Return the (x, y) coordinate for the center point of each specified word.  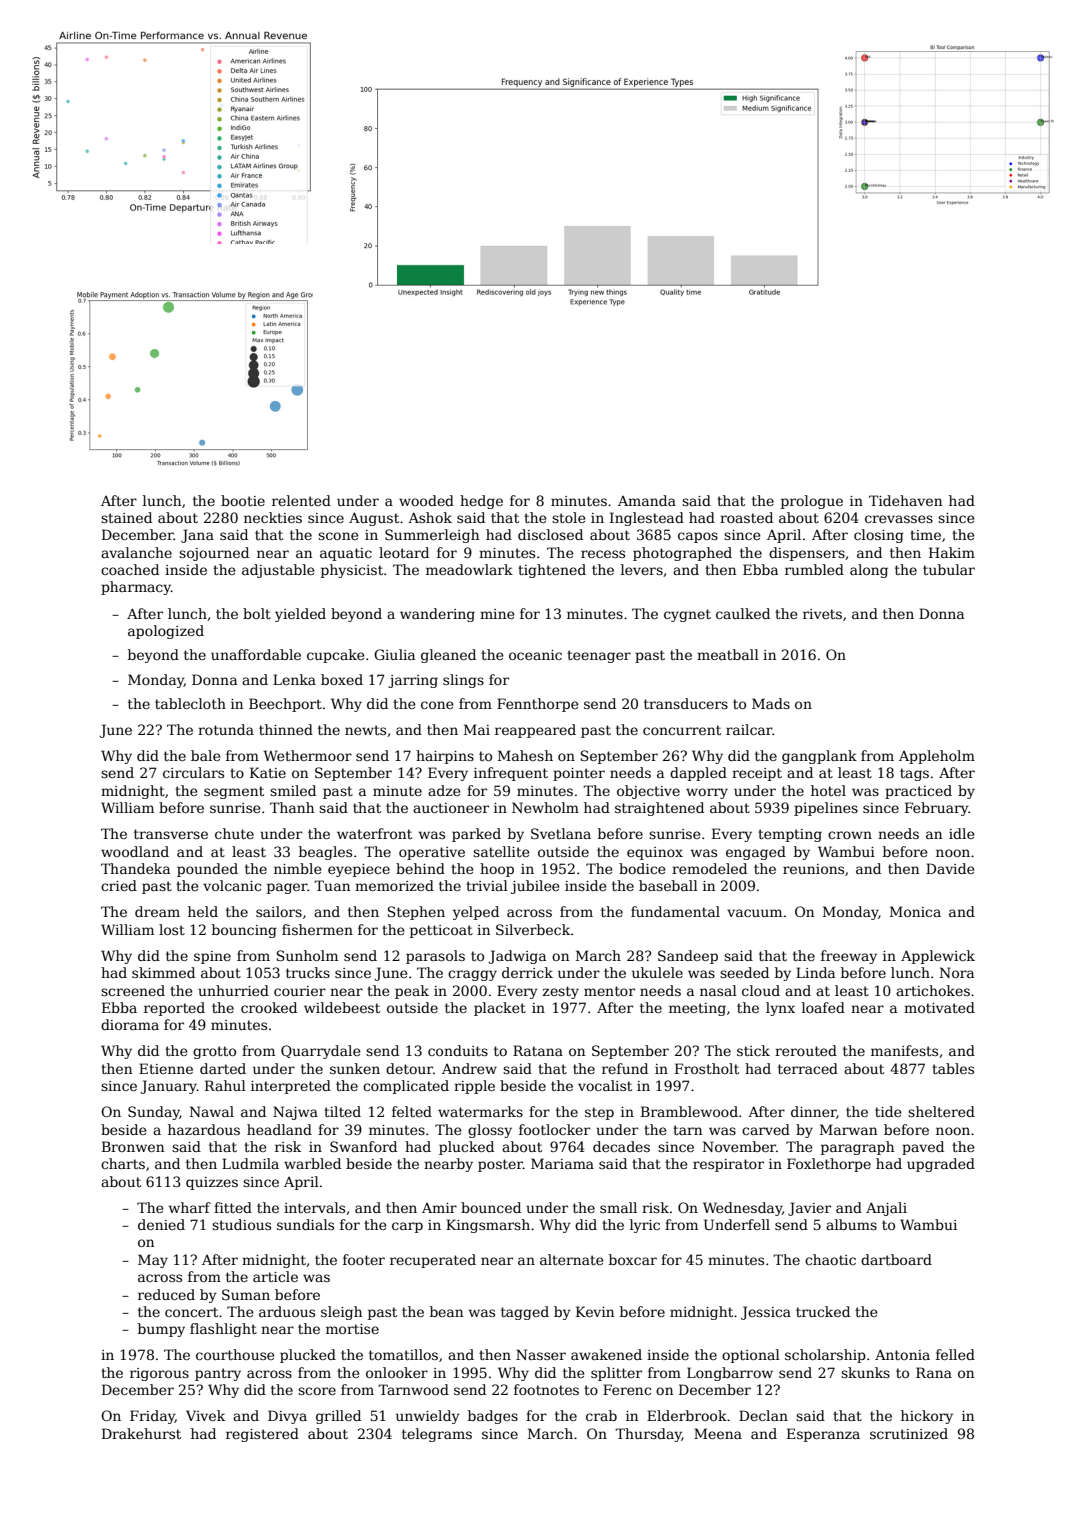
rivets (822, 614)
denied (161, 1224)
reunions (813, 869)
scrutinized (909, 1433)
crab (601, 1415)
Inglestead (647, 519)
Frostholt (707, 1068)
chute (234, 833)
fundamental (675, 911)
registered (262, 1435)
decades (621, 1146)
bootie (243, 500)
